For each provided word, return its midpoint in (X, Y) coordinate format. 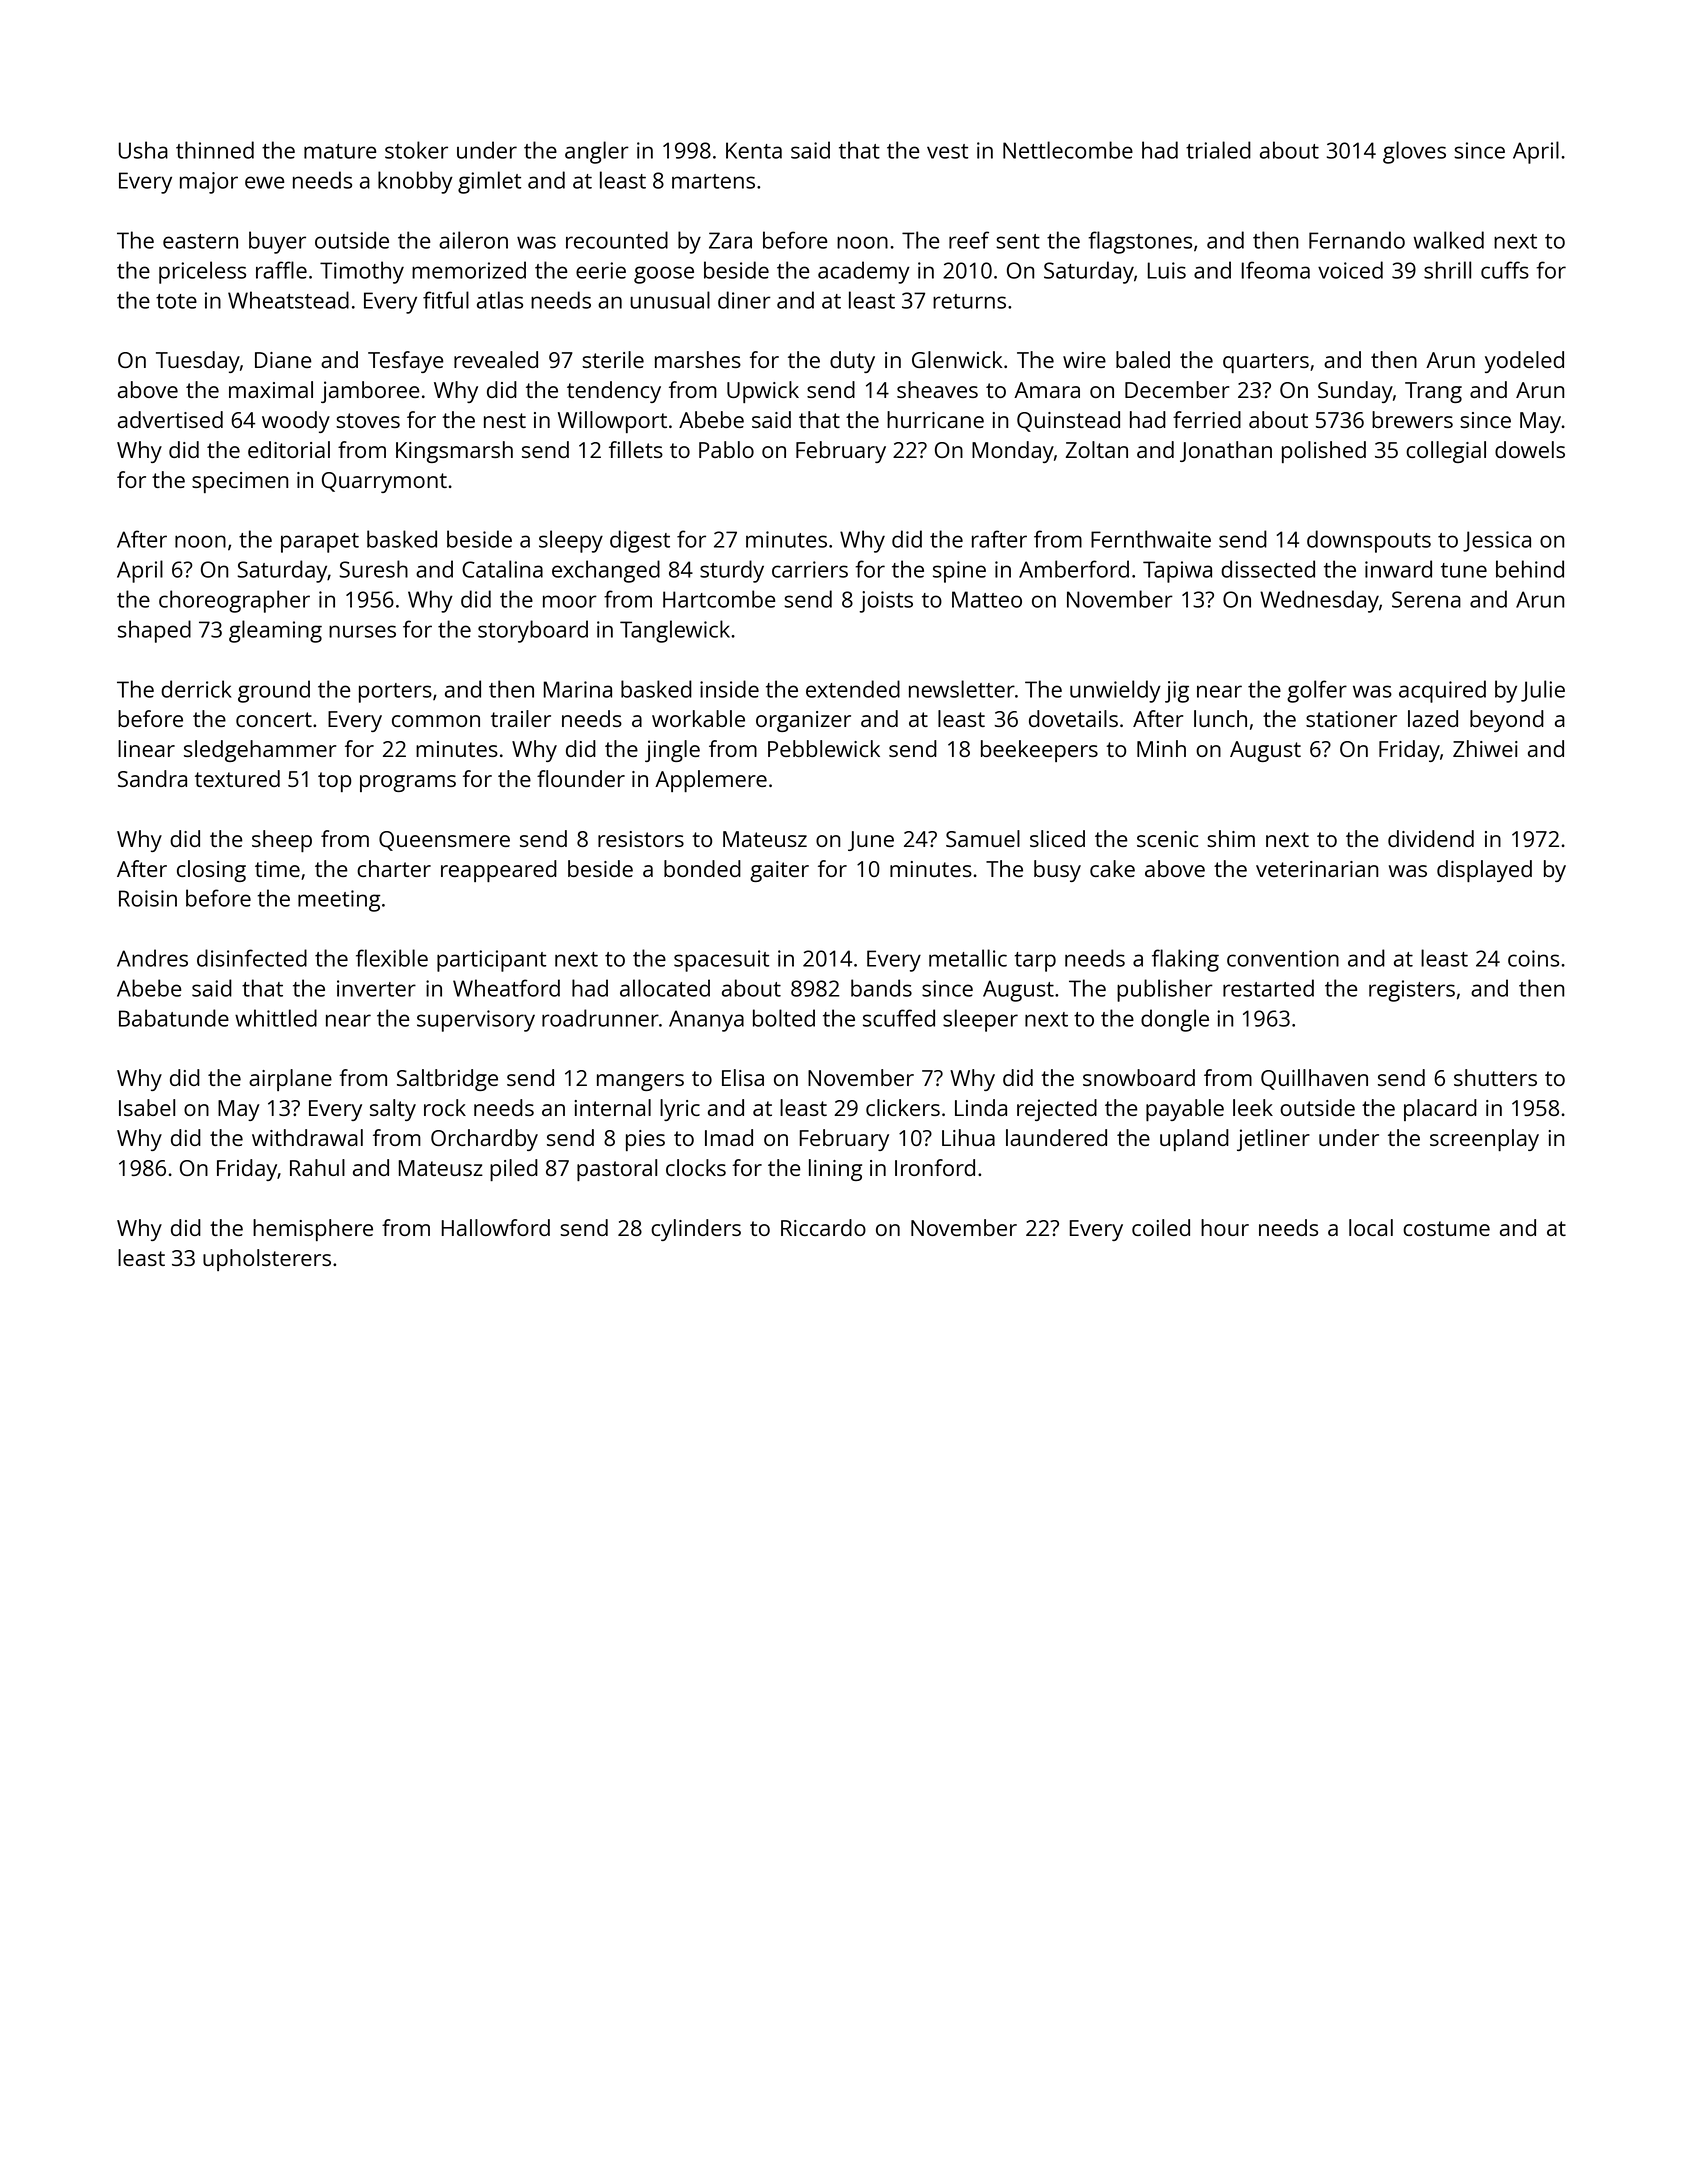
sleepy (571, 541)
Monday (1013, 452)
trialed (1218, 150)
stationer (1351, 719)
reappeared (499, 871)
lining (835, 1170)
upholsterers (267, 1260)
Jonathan (1226, 451)
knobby (415, 182)
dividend (1431, 838)
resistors (641, 839)
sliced (1057, 838)
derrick (196, 689)
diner (744, 300)
